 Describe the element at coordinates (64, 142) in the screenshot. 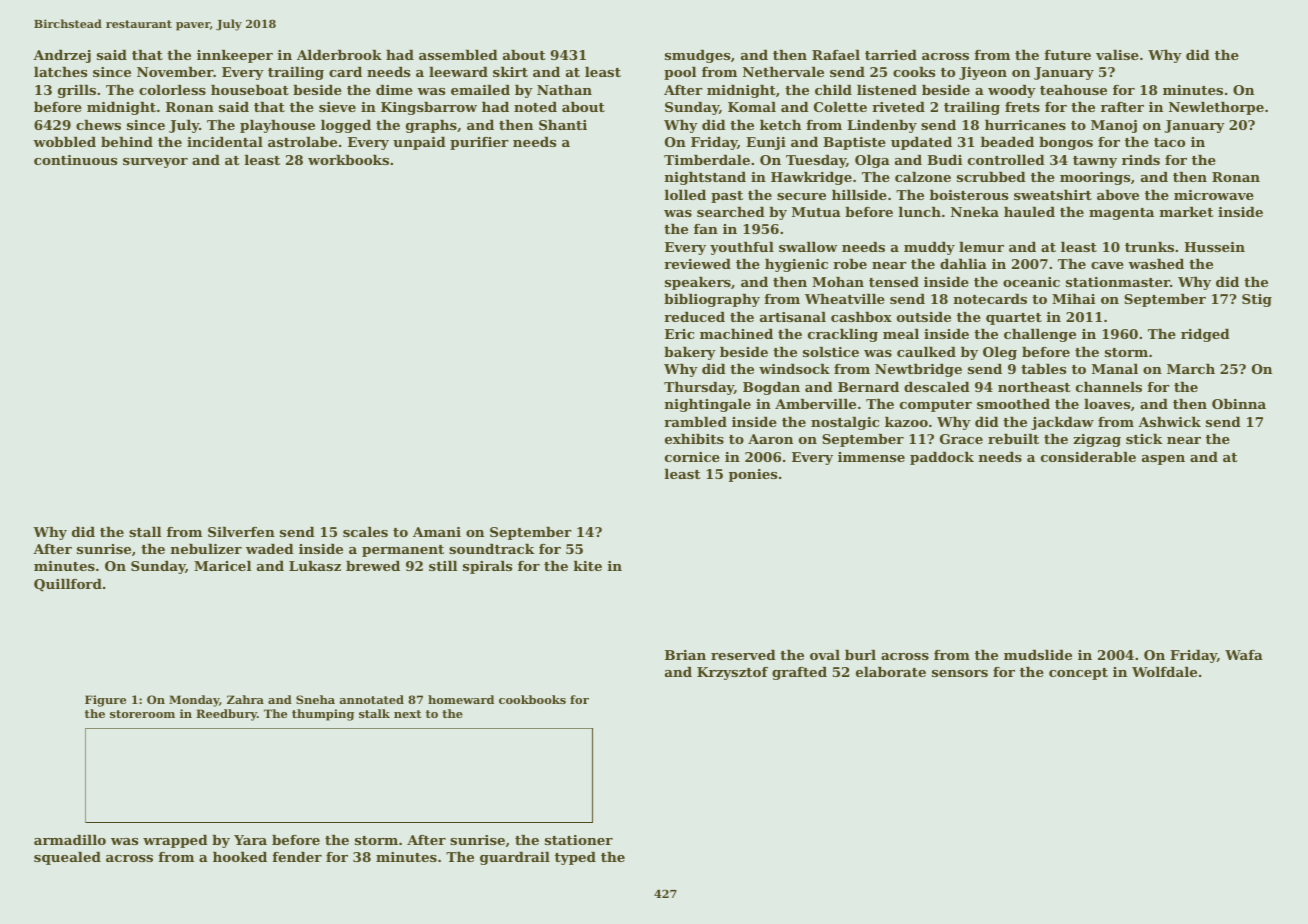

I see `wobbled` at that location.
